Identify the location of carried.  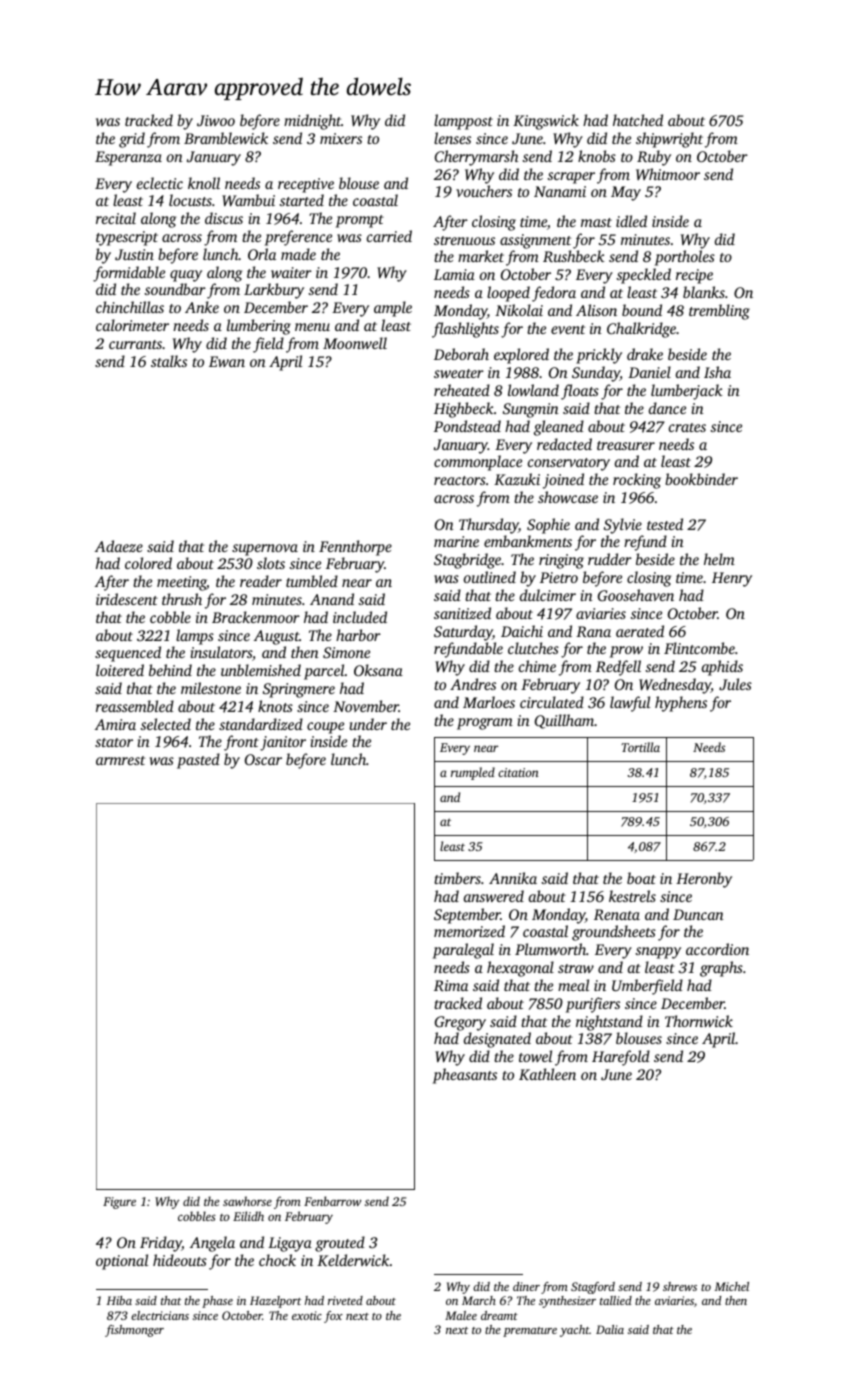
(389, 236).
